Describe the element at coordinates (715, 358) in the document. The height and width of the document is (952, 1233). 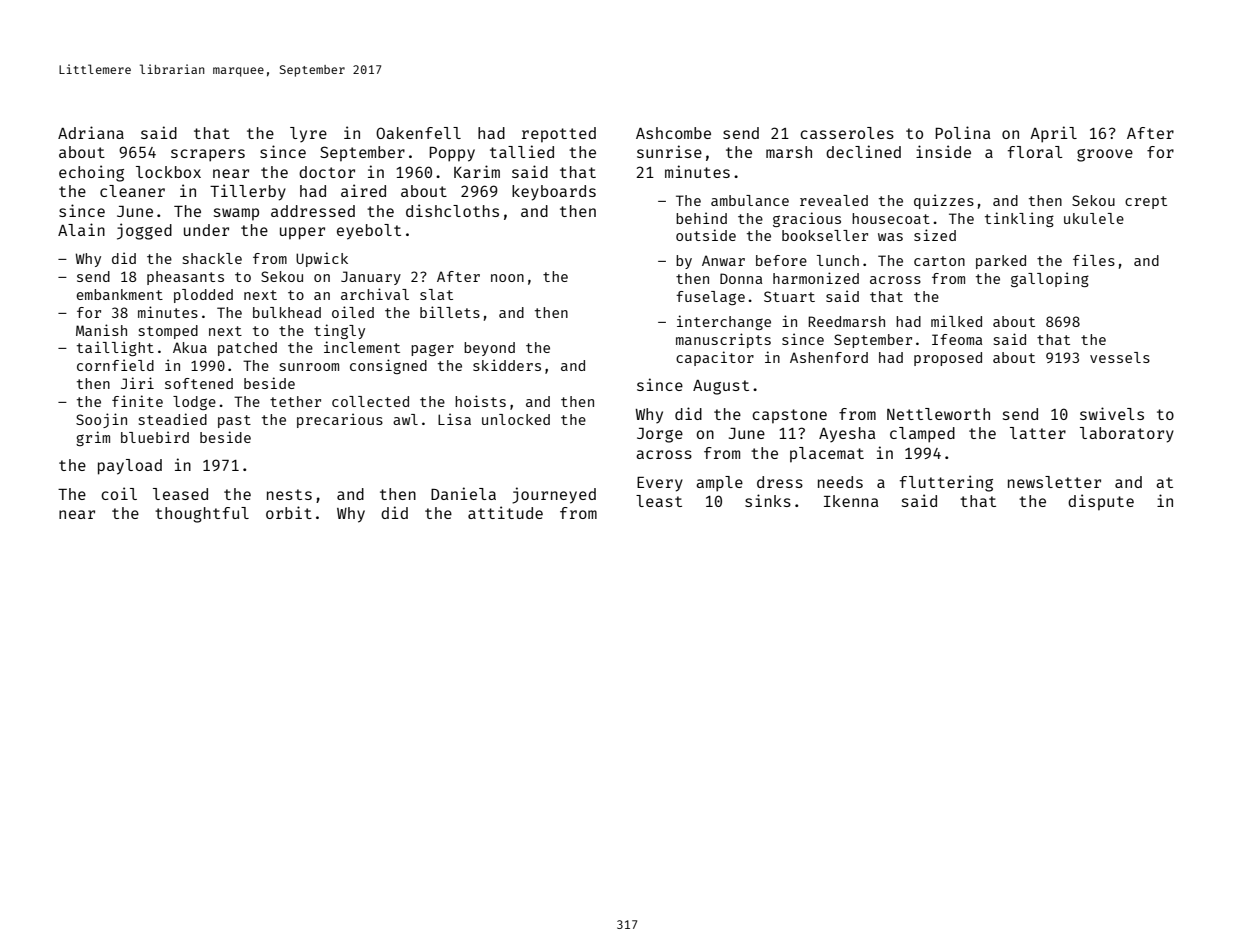
I see `capacitor` at that location.
